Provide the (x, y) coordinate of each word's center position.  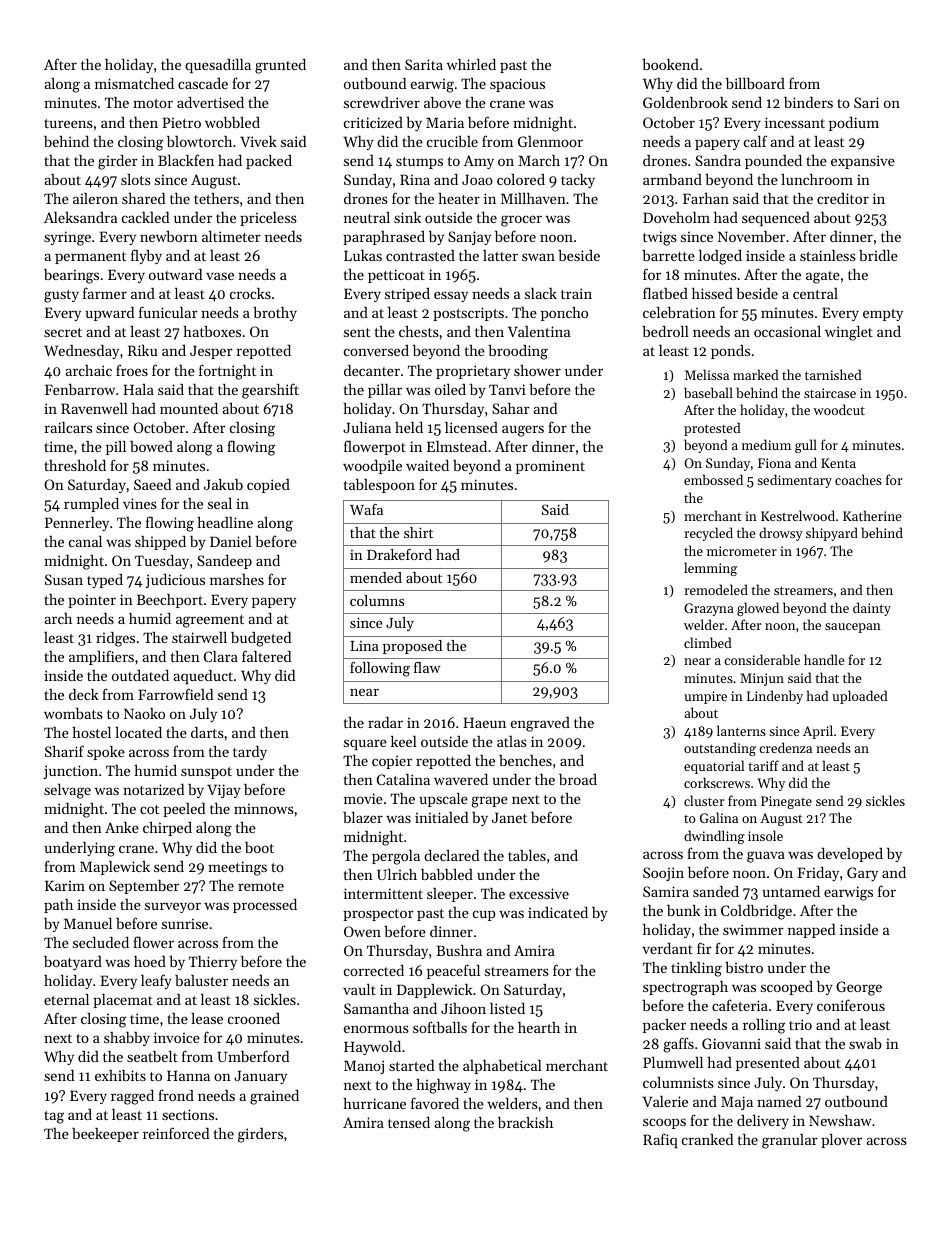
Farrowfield (175, 694)
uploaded (860, 697)
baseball (708, 392)
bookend (670, 64)
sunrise (185, 923)
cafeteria (740, 1005)
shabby (127, 1039)
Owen (362, 931)
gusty (61, 296)
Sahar (511, 408)
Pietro (181, 122)
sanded (716, 891)
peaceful (453, 971)
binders (808, 102)
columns (377, 600)
